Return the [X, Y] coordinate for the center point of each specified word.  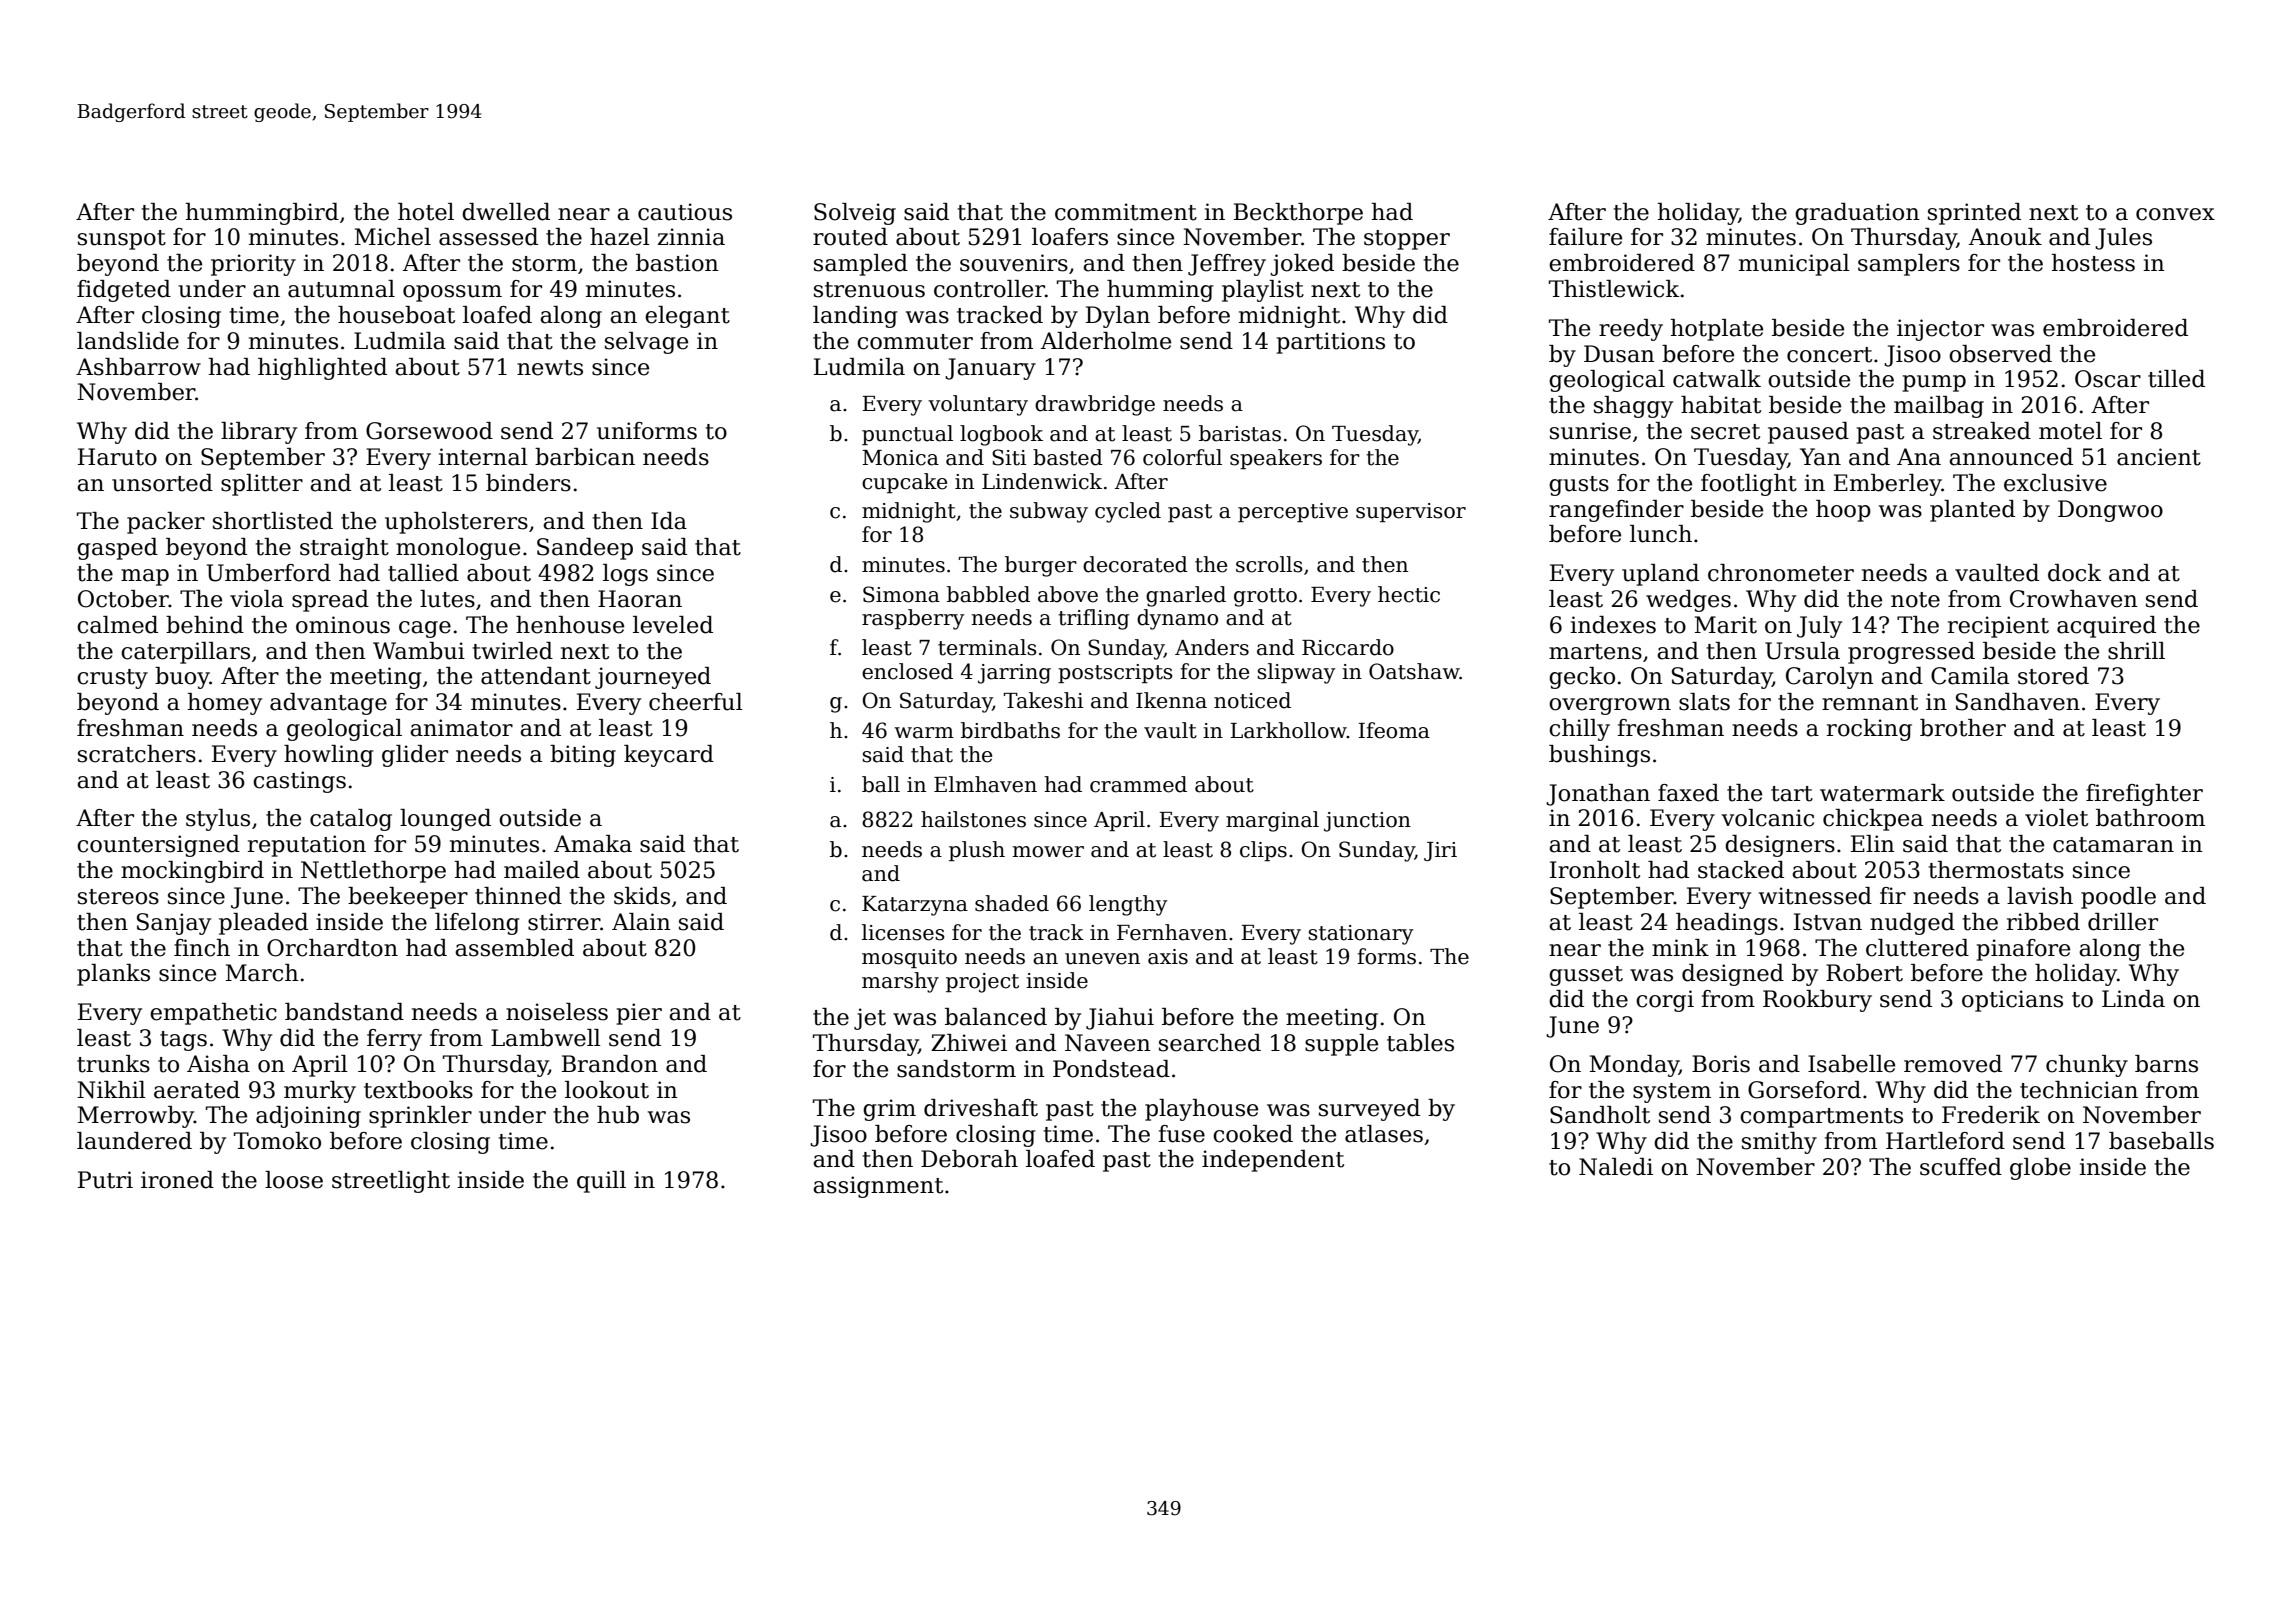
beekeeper [408, 898]
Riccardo [1348, 647]
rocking [1869, 730]
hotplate [1717, 330]
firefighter [2144, 795]
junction [1367, 822]
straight [344, 549]
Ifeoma [1394, 730]
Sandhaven [2018, 702]
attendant [536, 676]
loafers [1070, 237]
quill [601, 1182]
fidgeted [124, 291]
